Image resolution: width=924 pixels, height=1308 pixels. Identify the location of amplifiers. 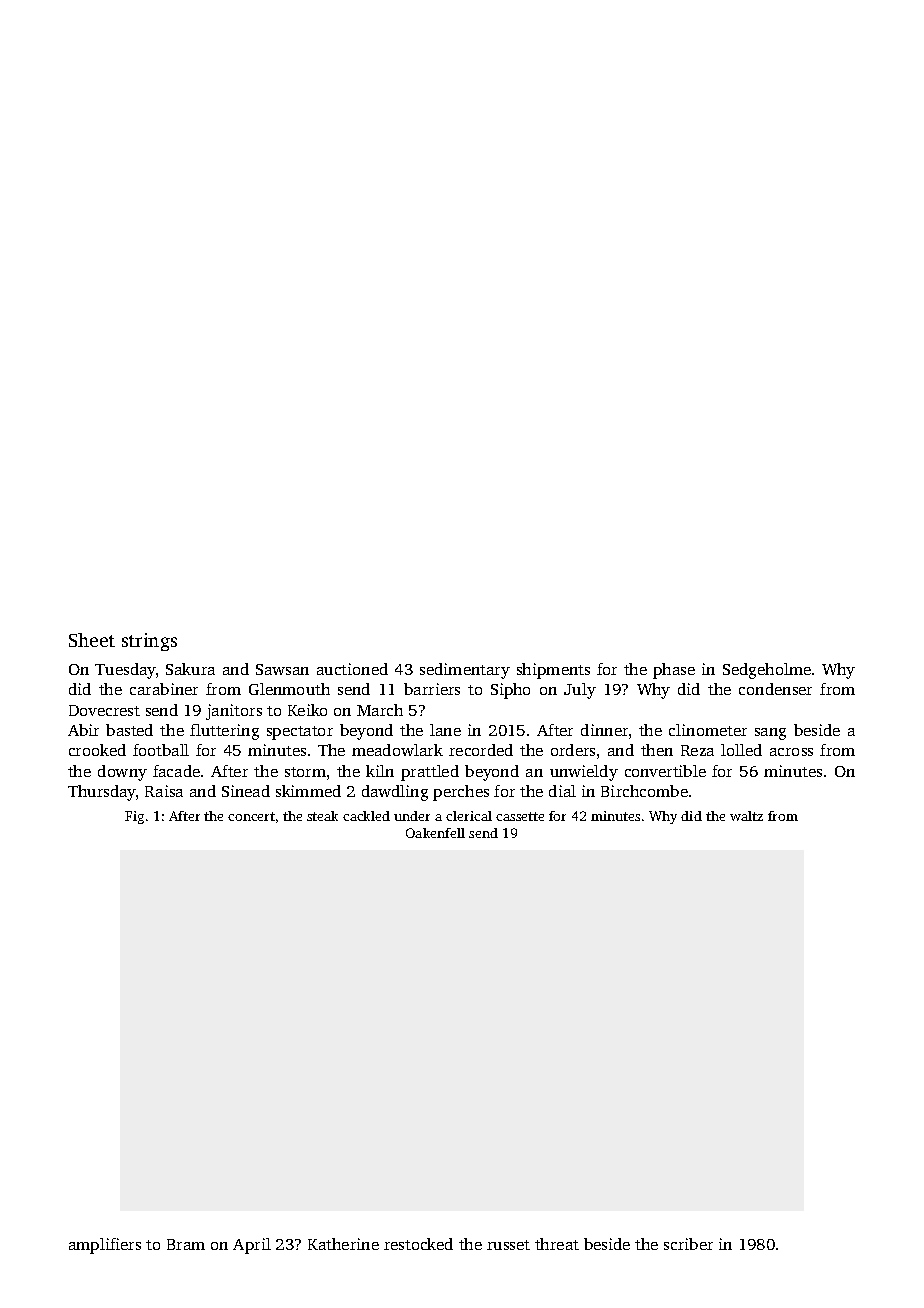
(105, 1246).
